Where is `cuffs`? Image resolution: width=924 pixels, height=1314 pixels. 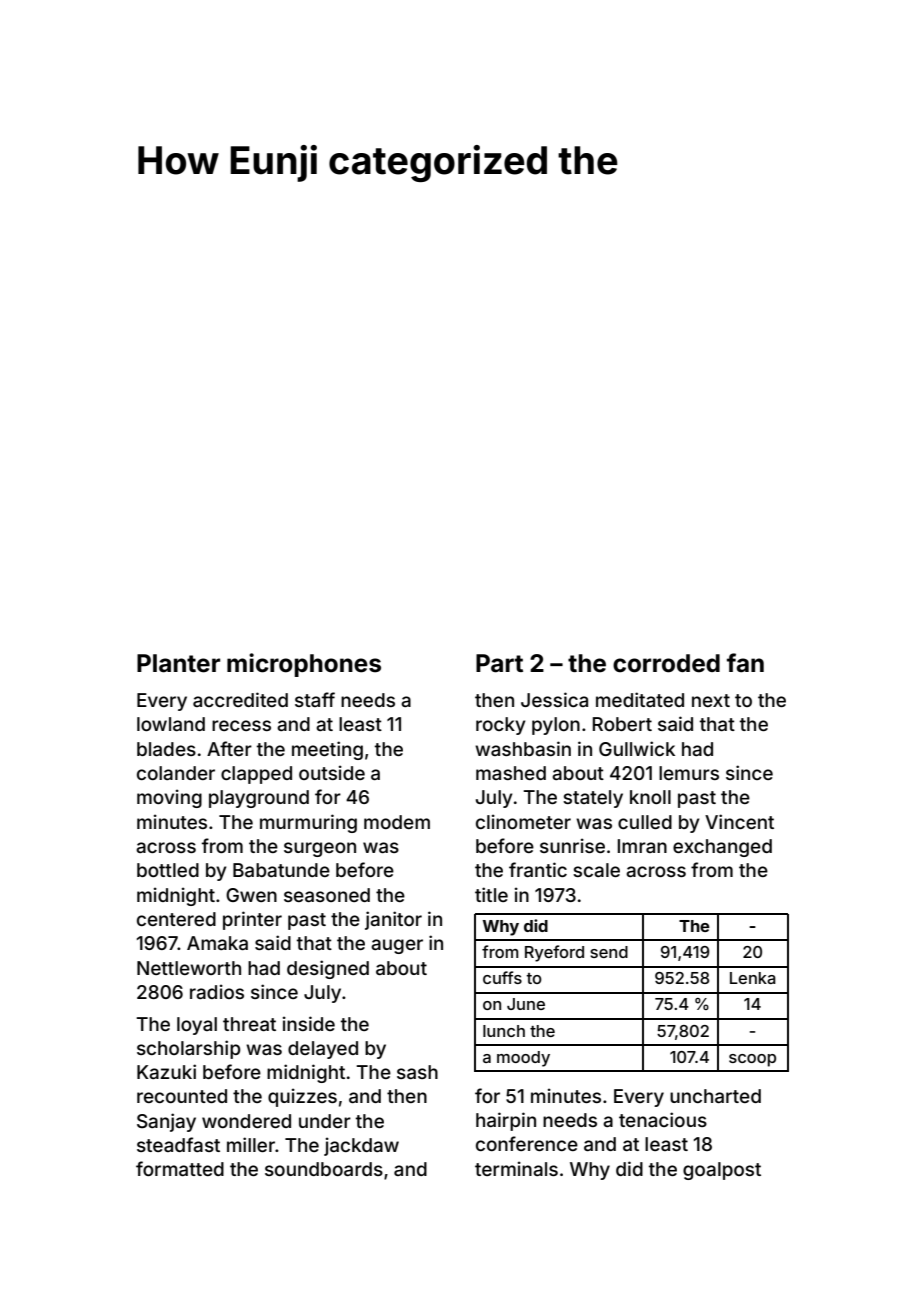 cuffs is located at coordinates (502, 977).
